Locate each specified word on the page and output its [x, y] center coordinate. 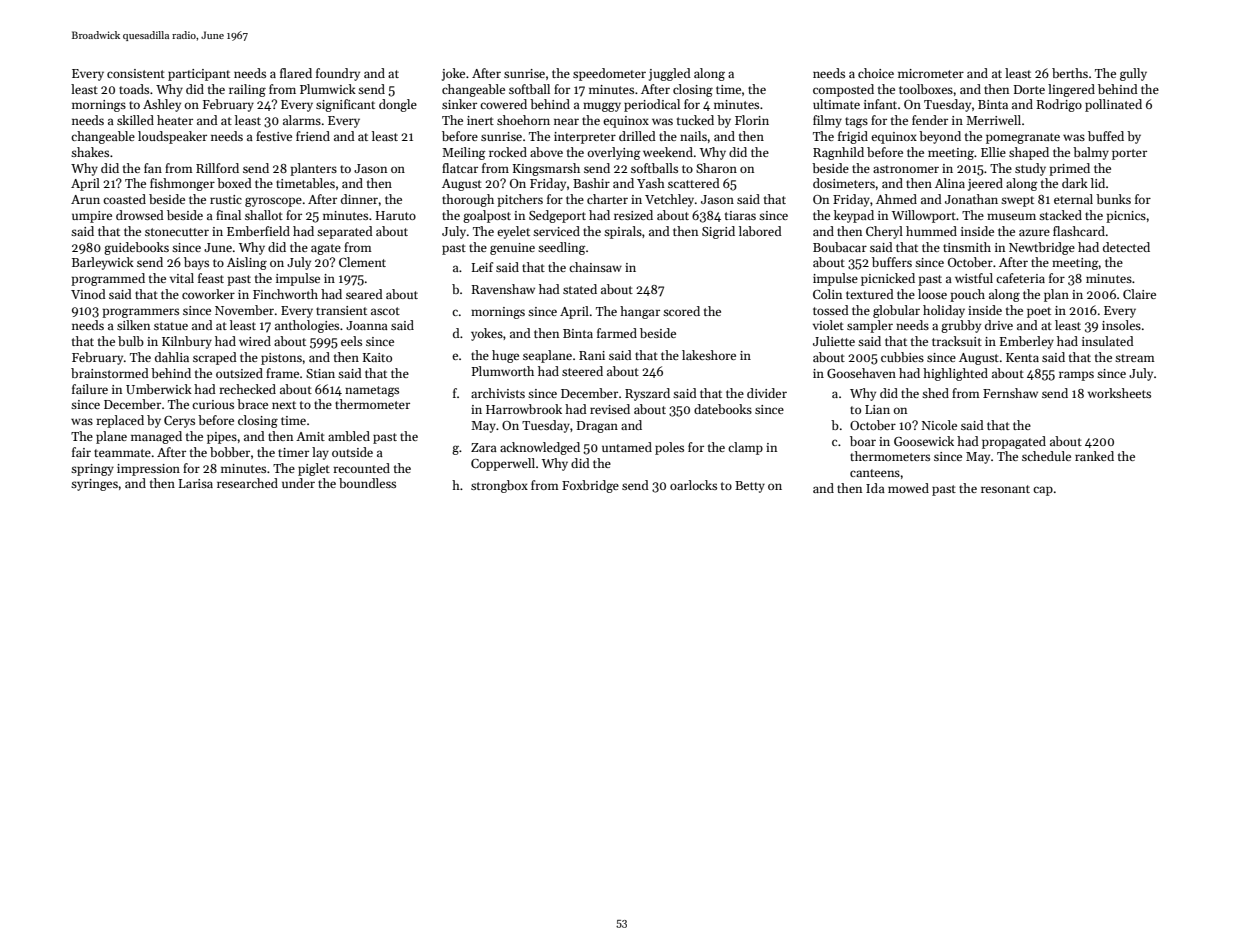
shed [935, 393]
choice [876, 73]
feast [211, 278]
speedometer [609, 74]
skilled [135, 120]
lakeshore [709, 355]
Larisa [196, 483]
